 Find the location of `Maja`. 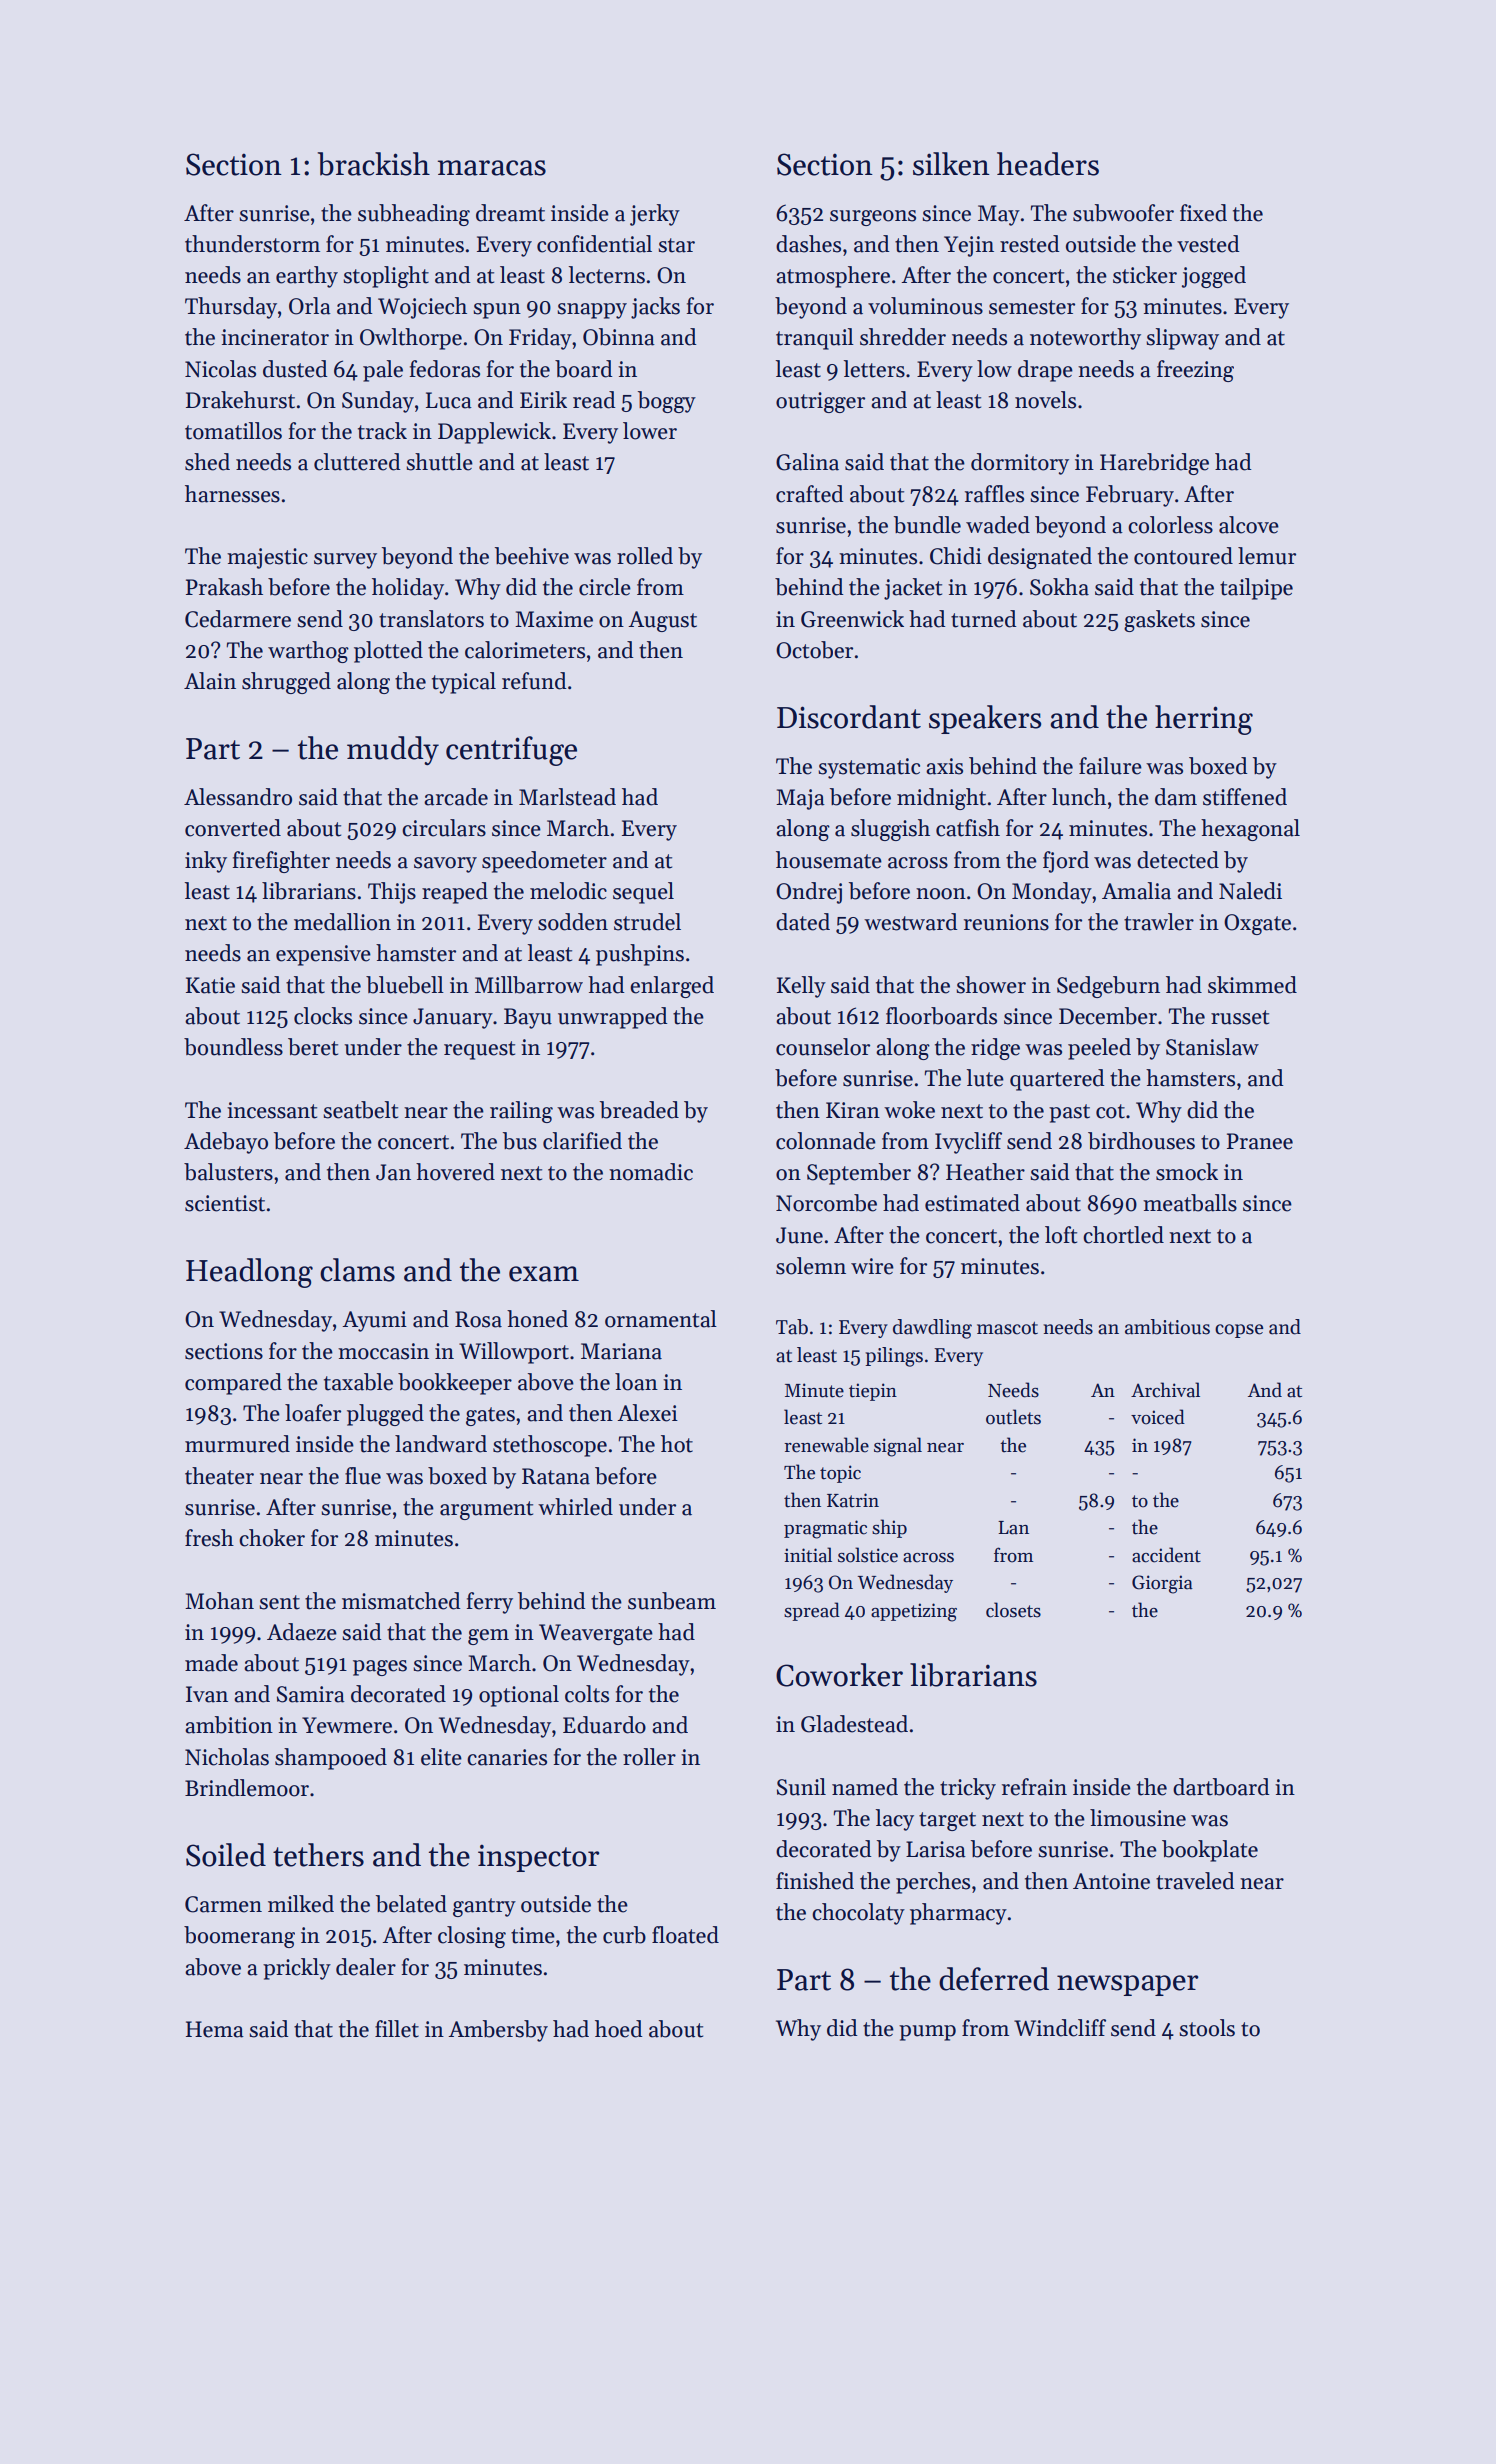

Maja is located at coordinates (800, 799).
